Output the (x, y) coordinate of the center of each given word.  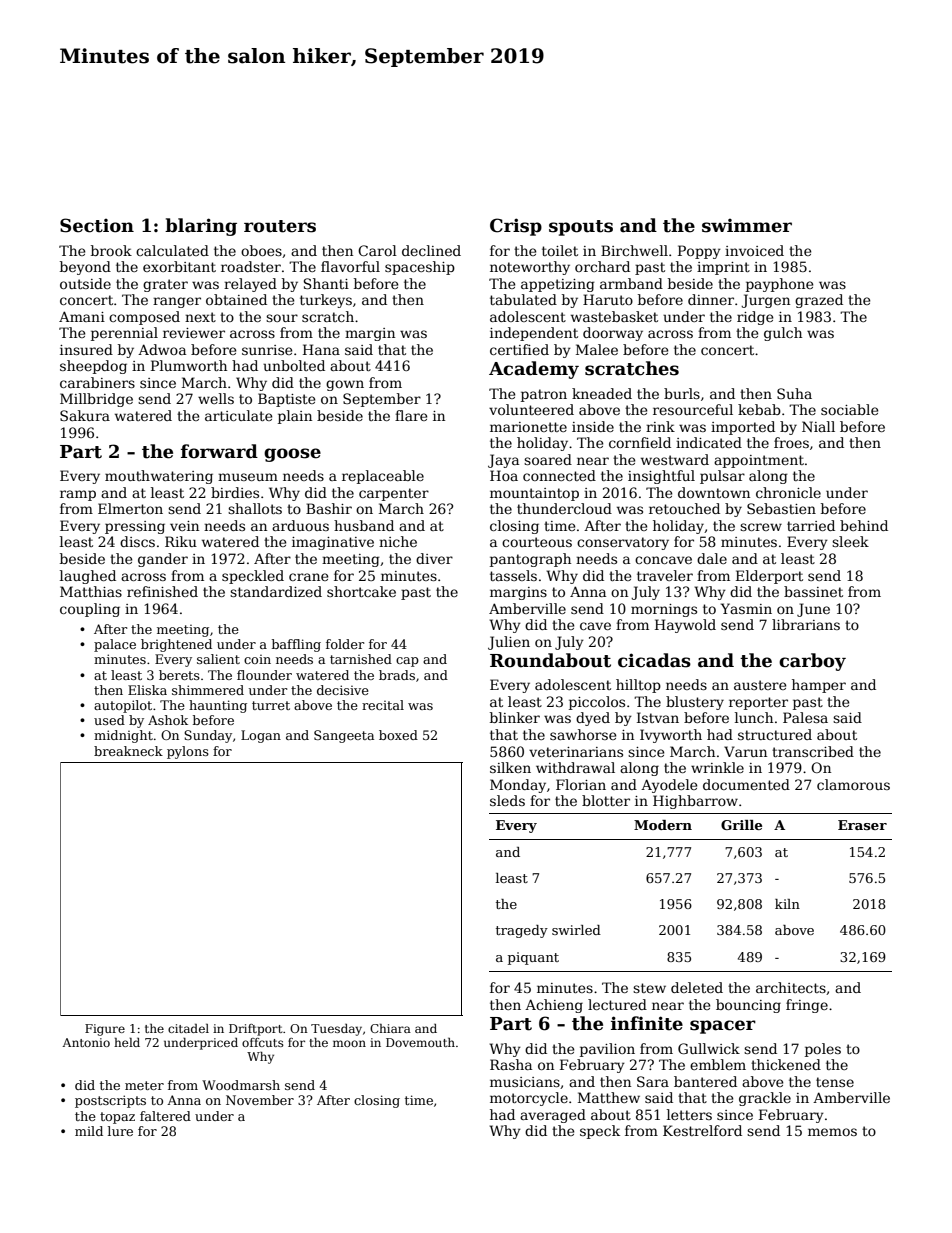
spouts (581, 228)
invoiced (754, 250)
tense (835, 1082)
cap (407, 662)
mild (89, 1131)
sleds (507, 800)
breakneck (128, 751)
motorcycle (529, 1099)
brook (111, 250)
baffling (296, 645)
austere (760, 685)
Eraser (862, 825)
